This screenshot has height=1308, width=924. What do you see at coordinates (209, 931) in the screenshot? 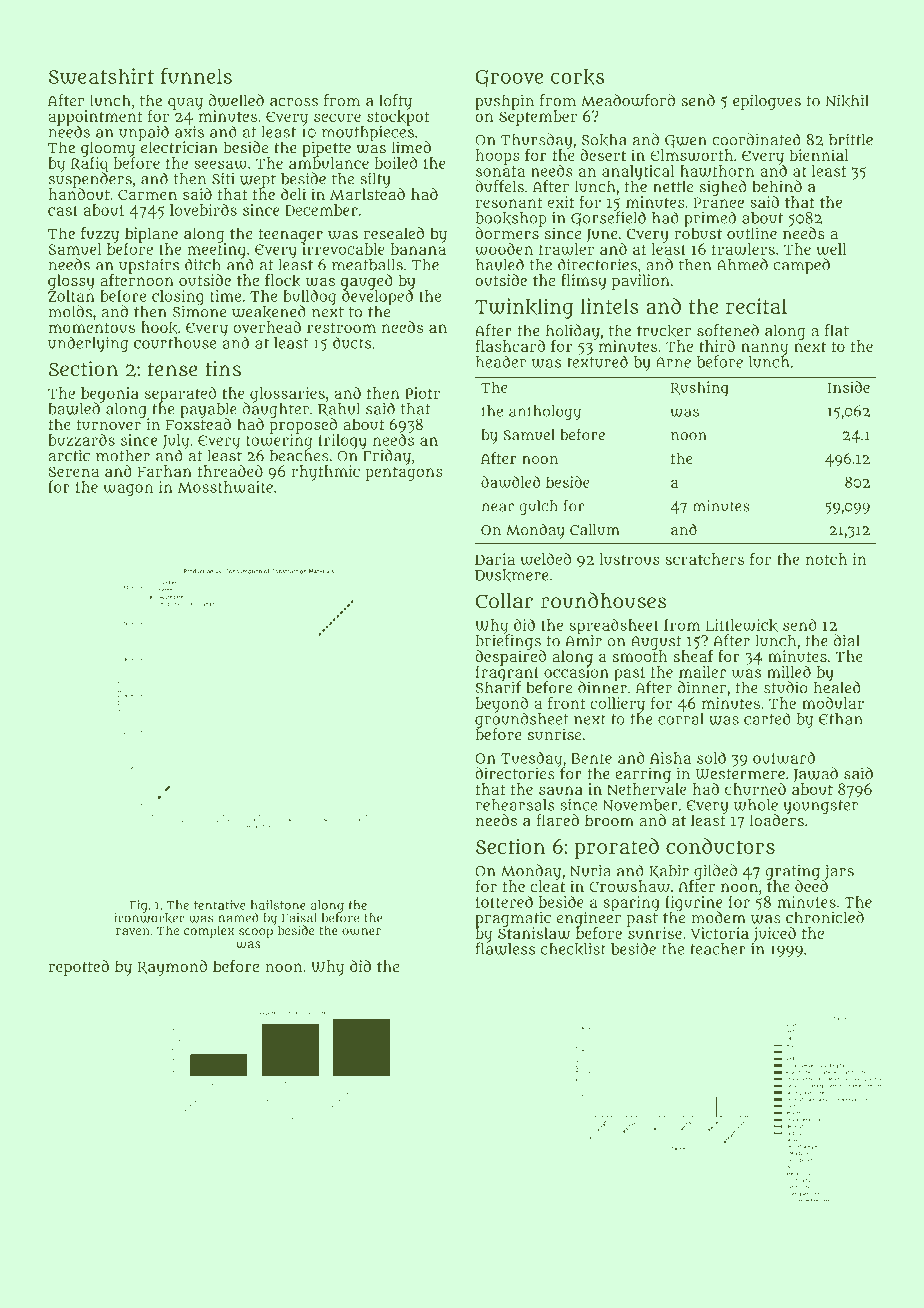
I see `complex` at bounding box center [209, 931].
